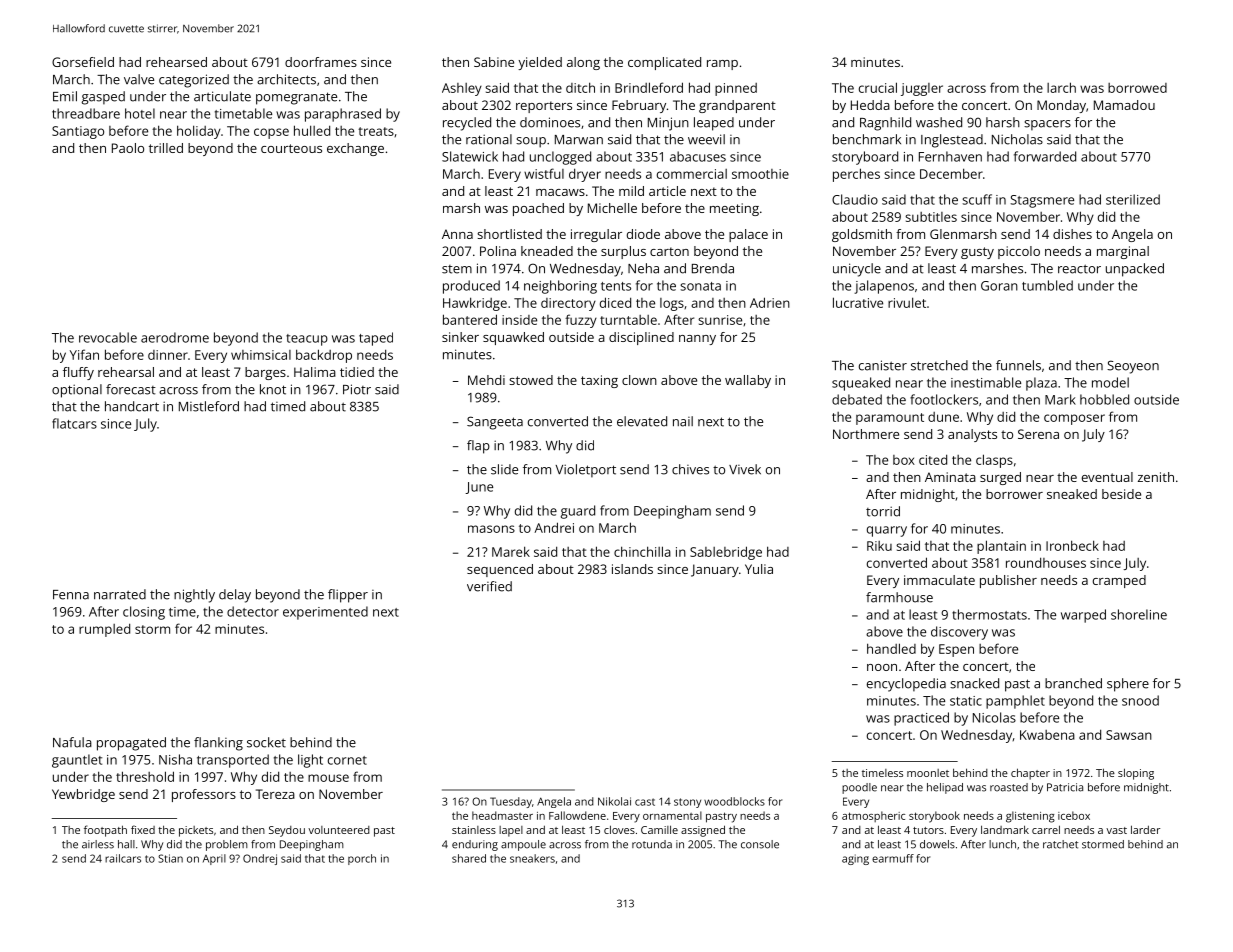 This image has width=1233, height=952. Describe the element at coordinates (123, 858) in the image. I see `railcars` at that location.
